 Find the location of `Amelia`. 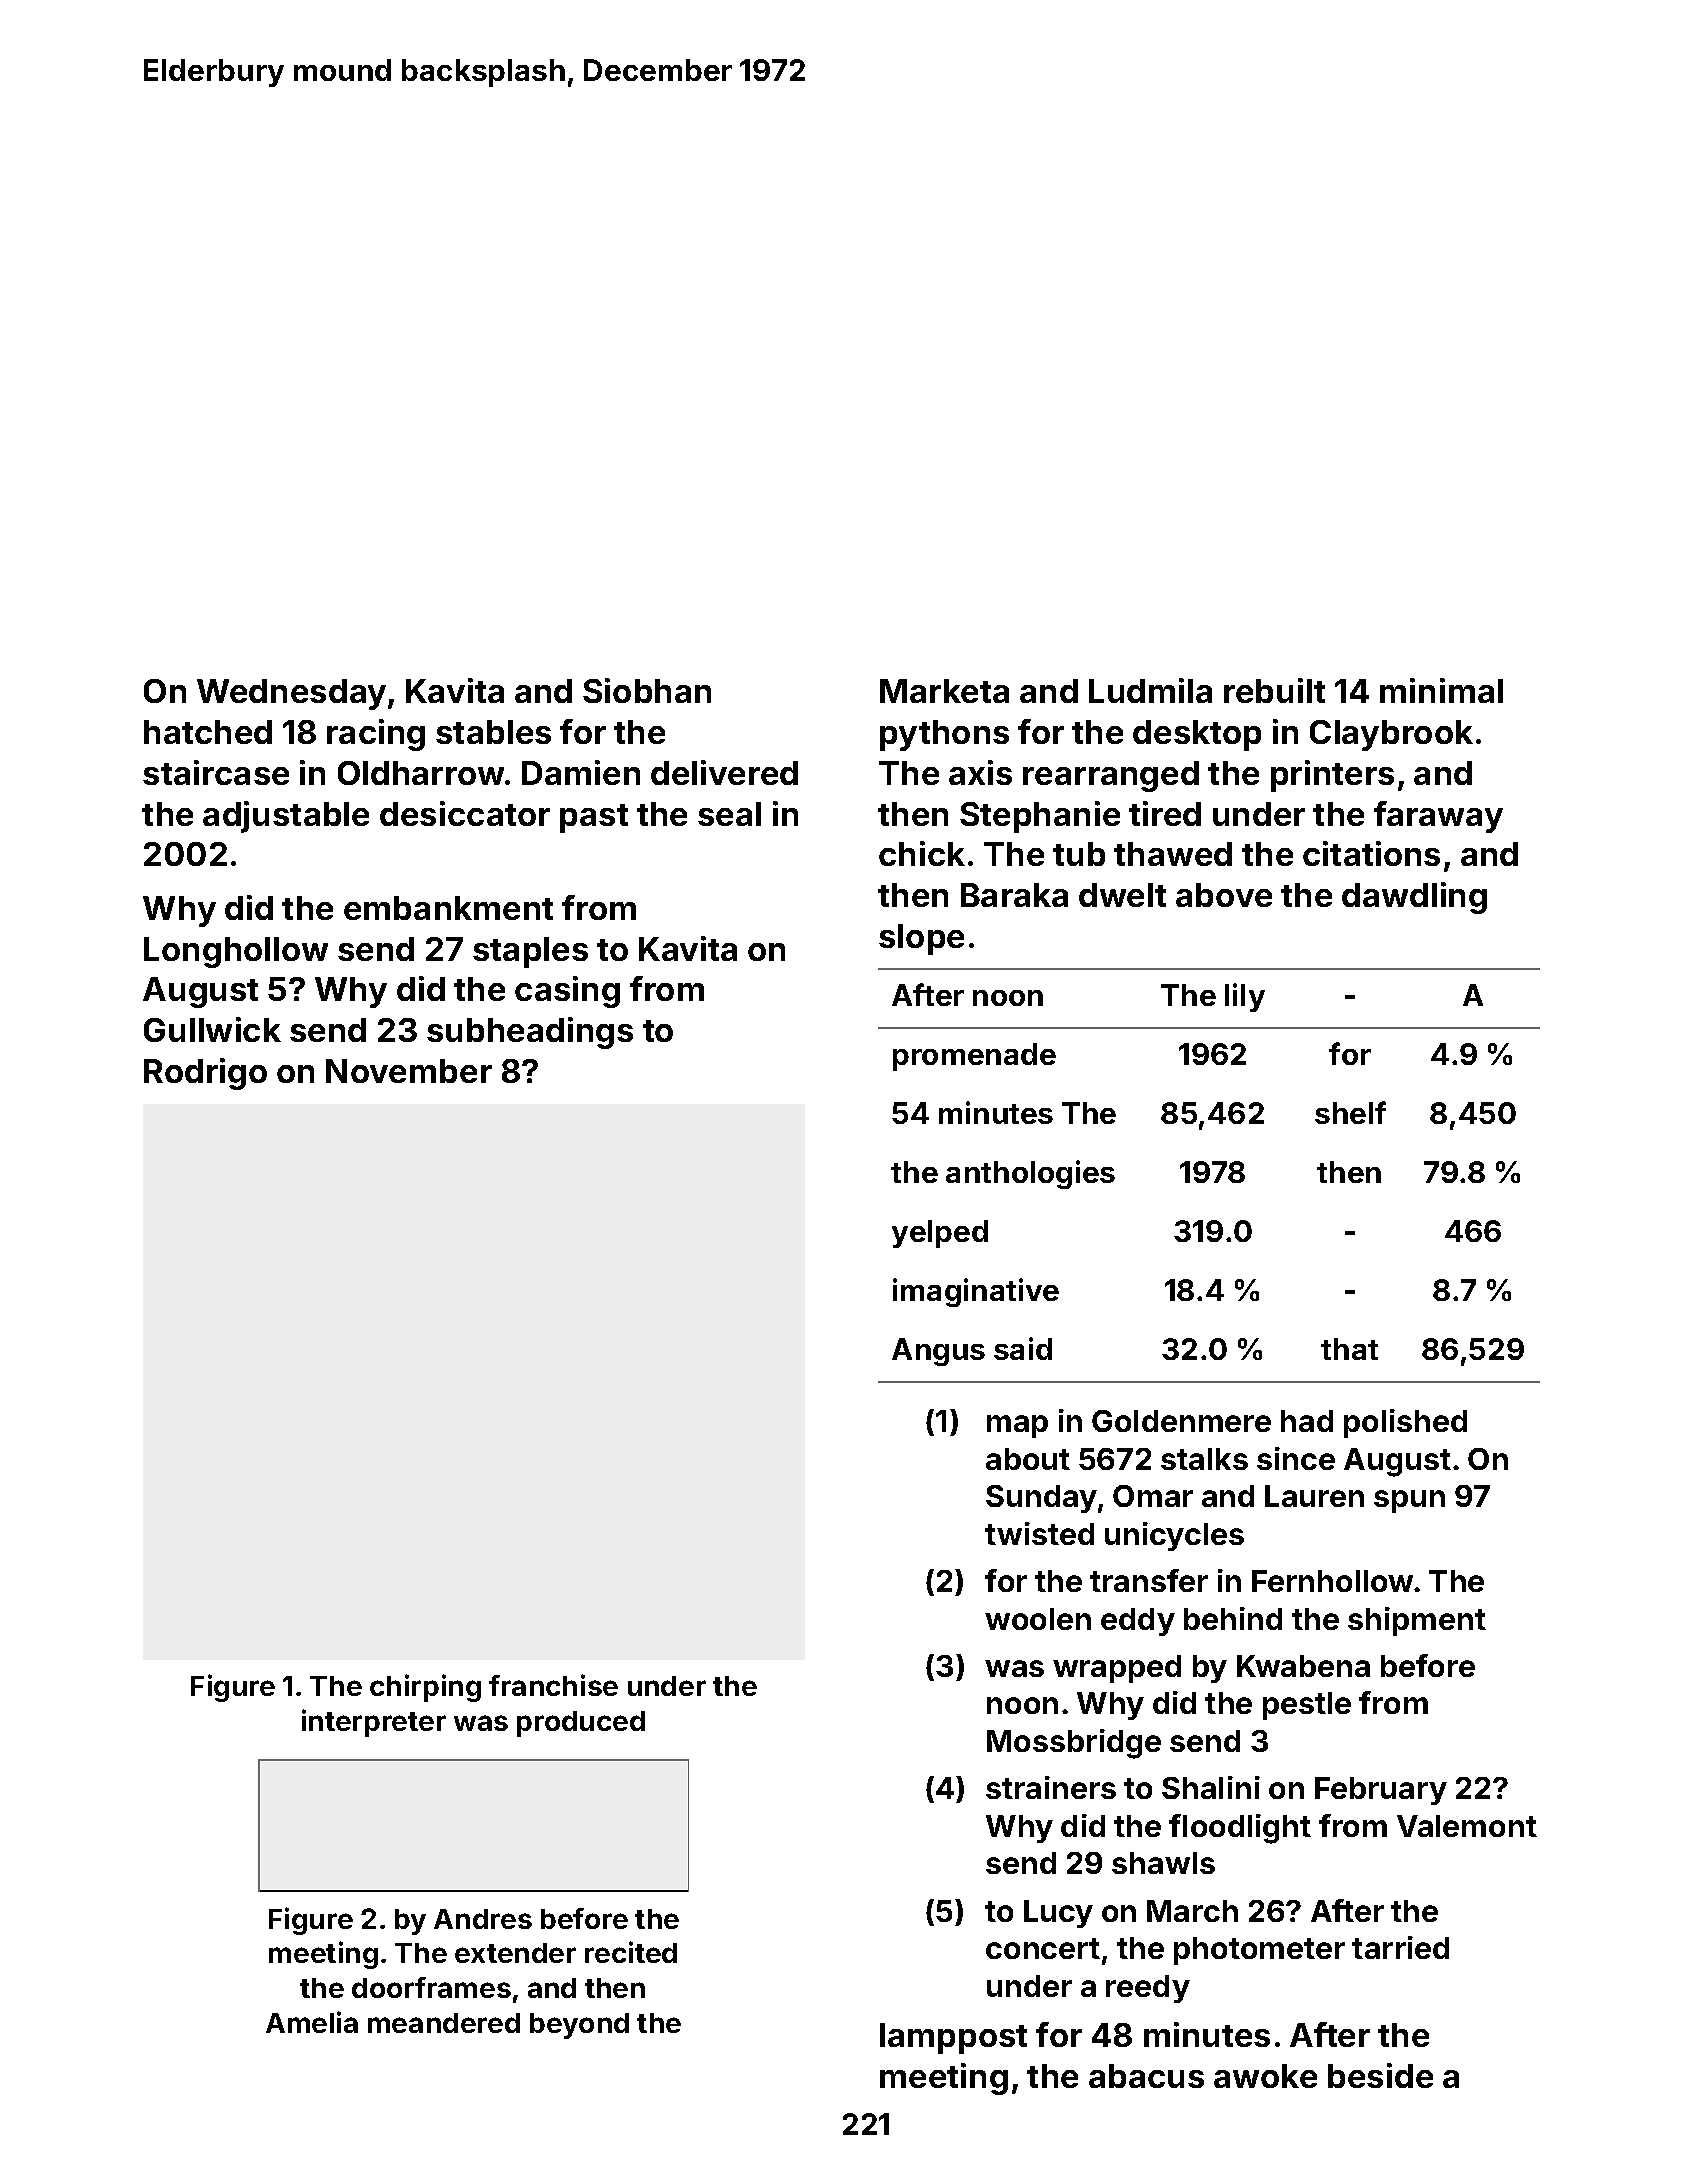

Amelia is located at coordinates (312, 2022).
